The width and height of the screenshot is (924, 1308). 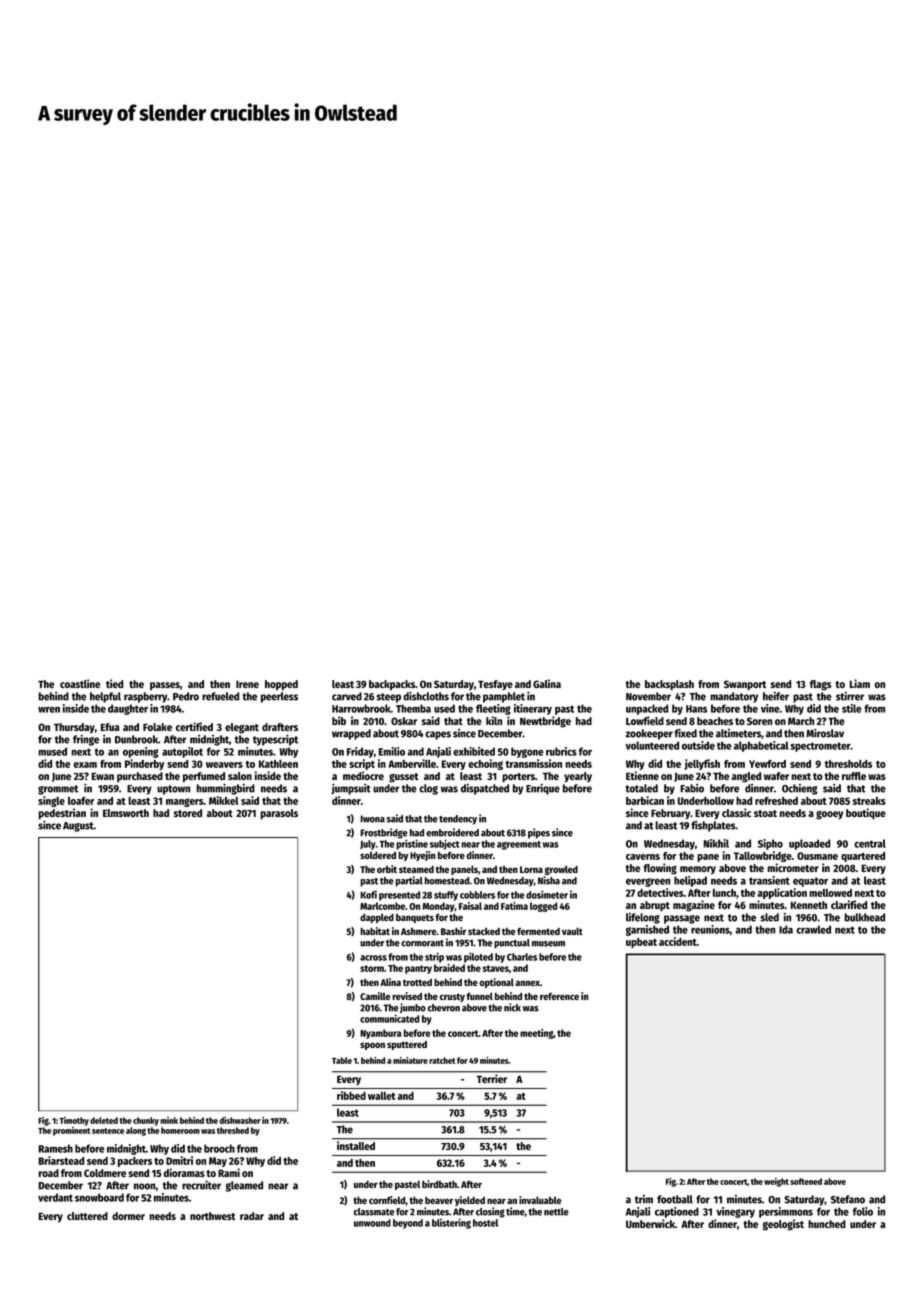 What do you see at coordinates (105, 697) in the screenshot?
I see `helpful` at bounding box center [105, 697].
